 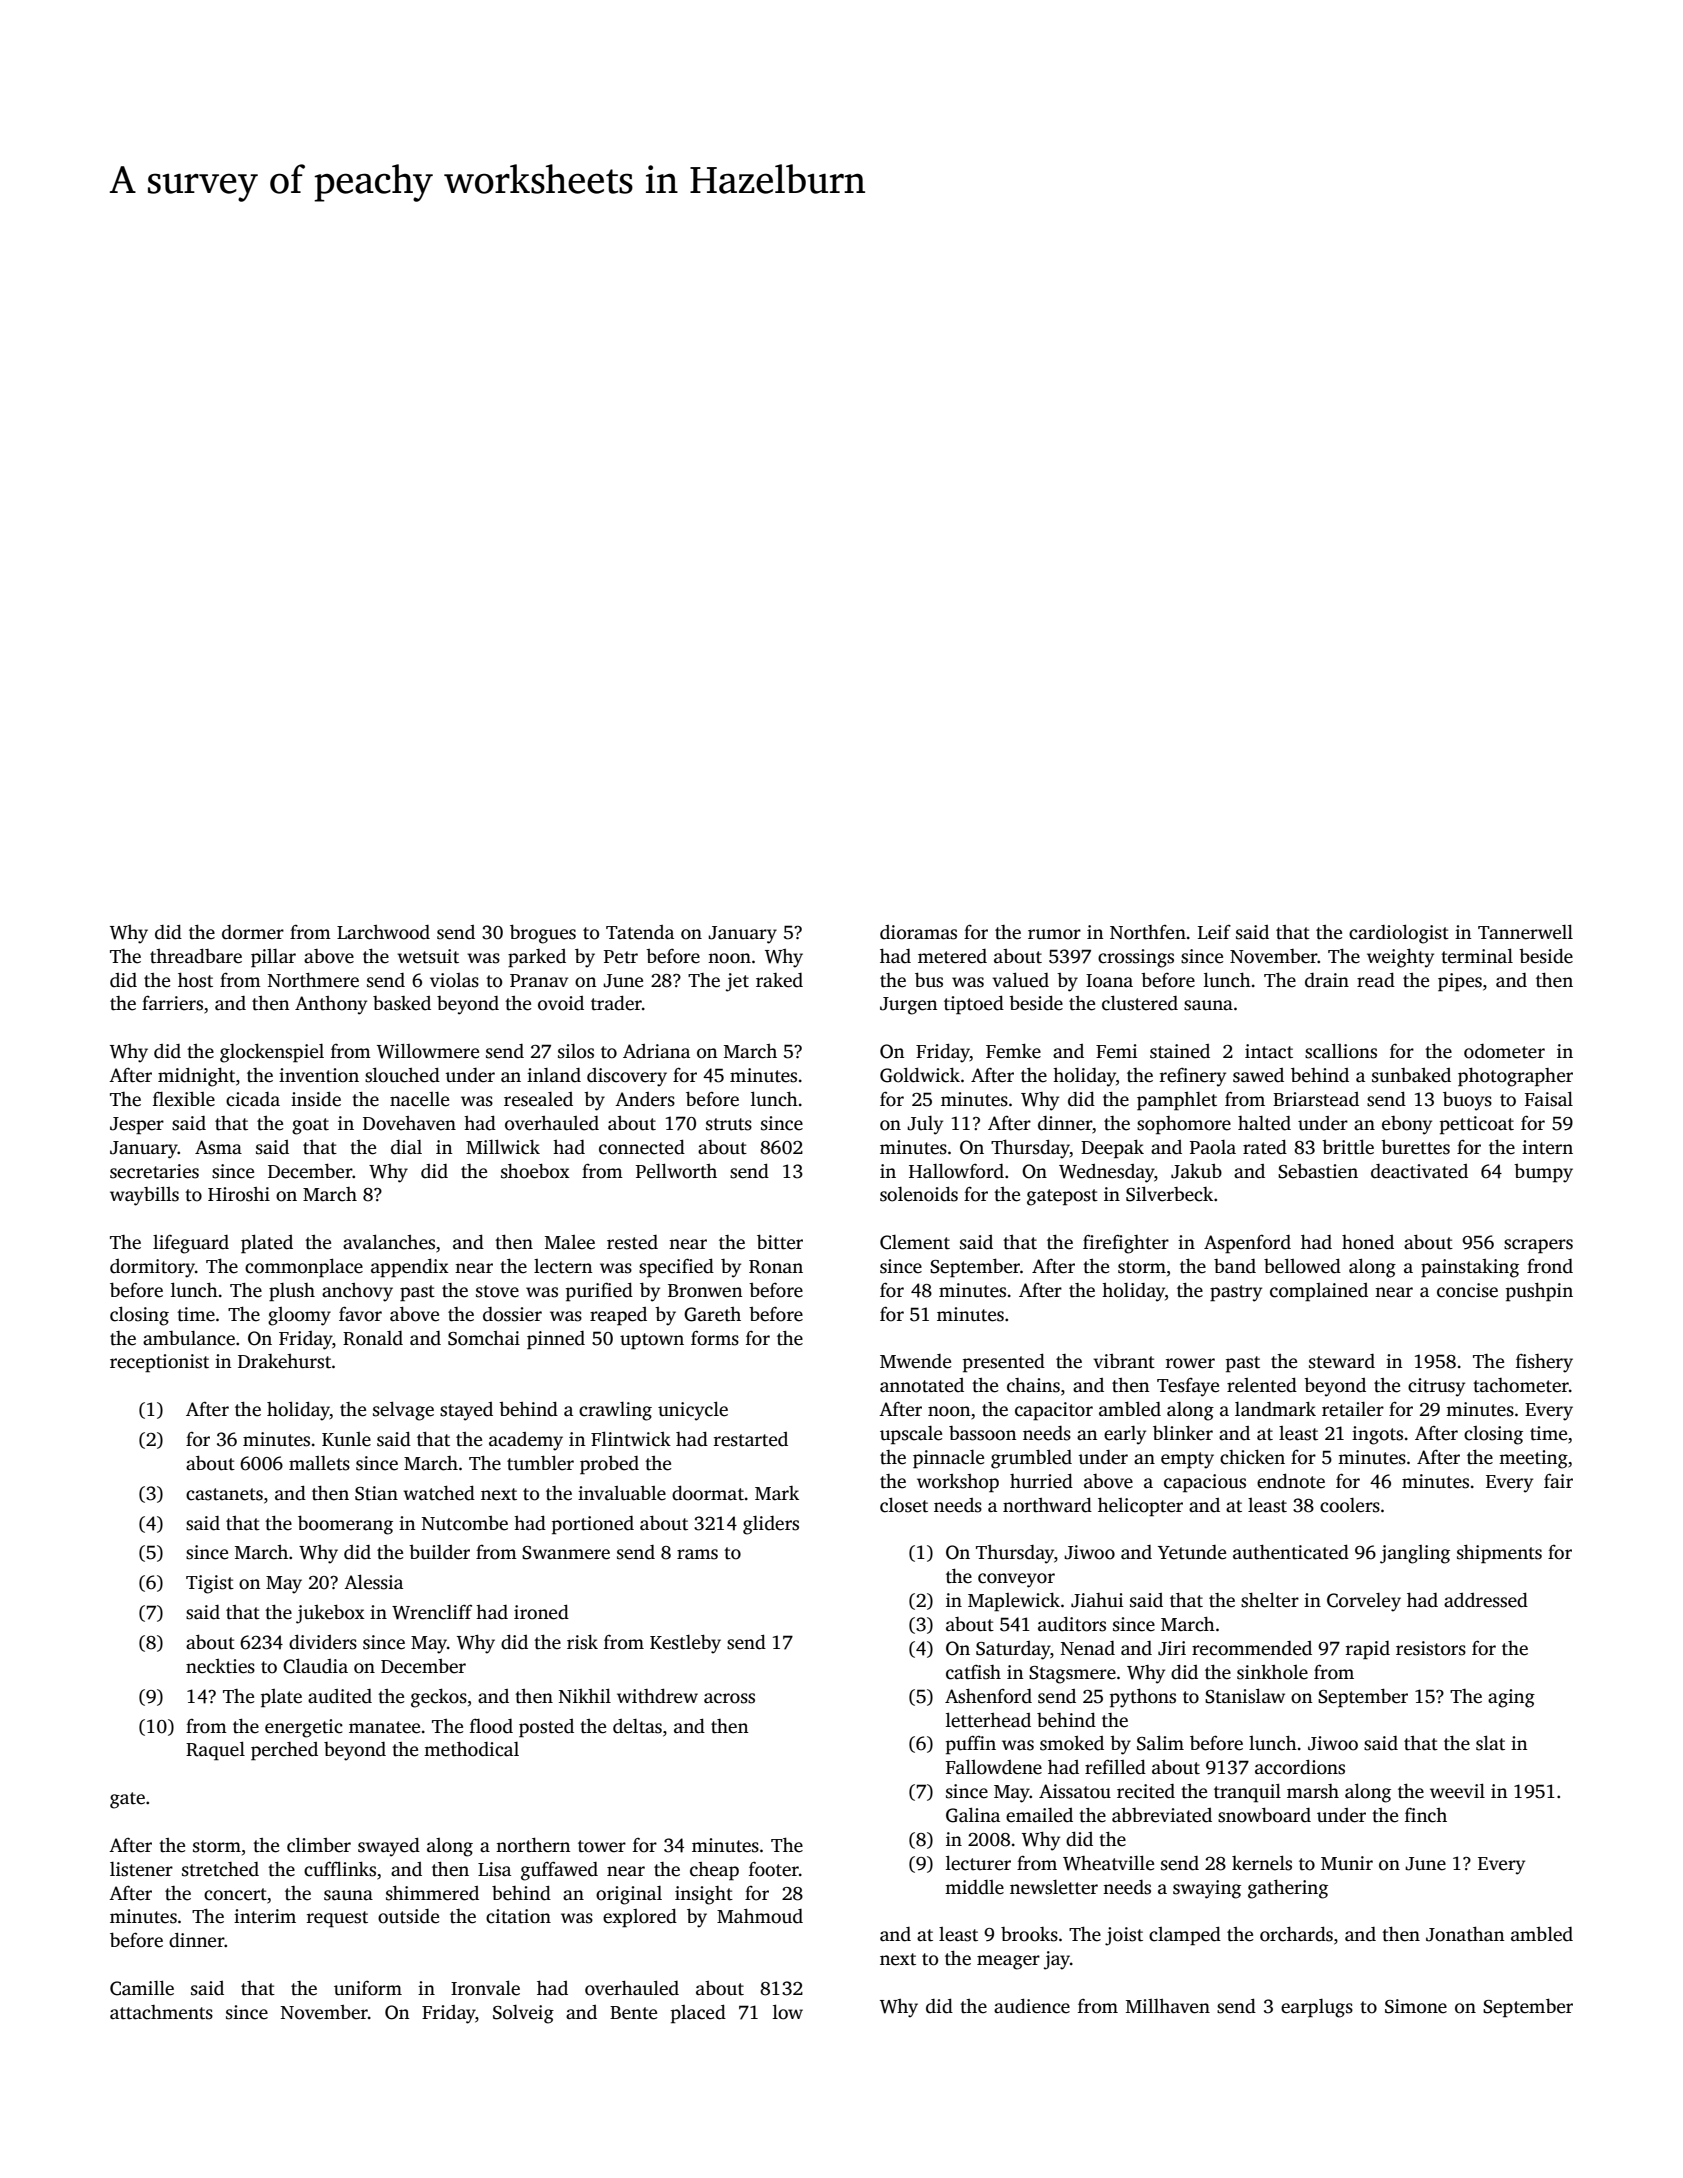 What do you see at coordinates (1477, 1125) in the image?
I see `petticoat` at bounding box center [1477, 1125].
